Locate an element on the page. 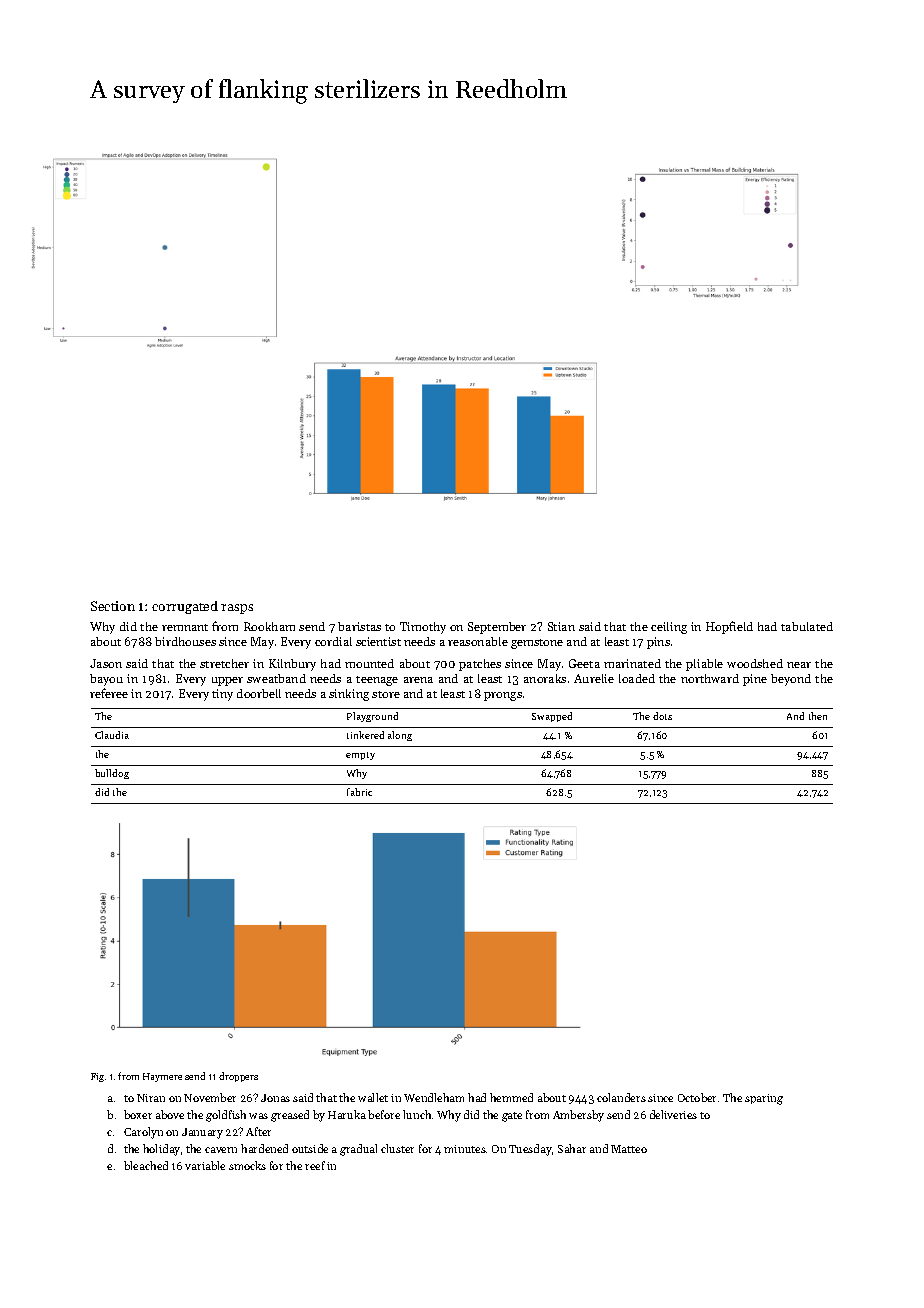  Swapped is located at coordinates (552, 717).
